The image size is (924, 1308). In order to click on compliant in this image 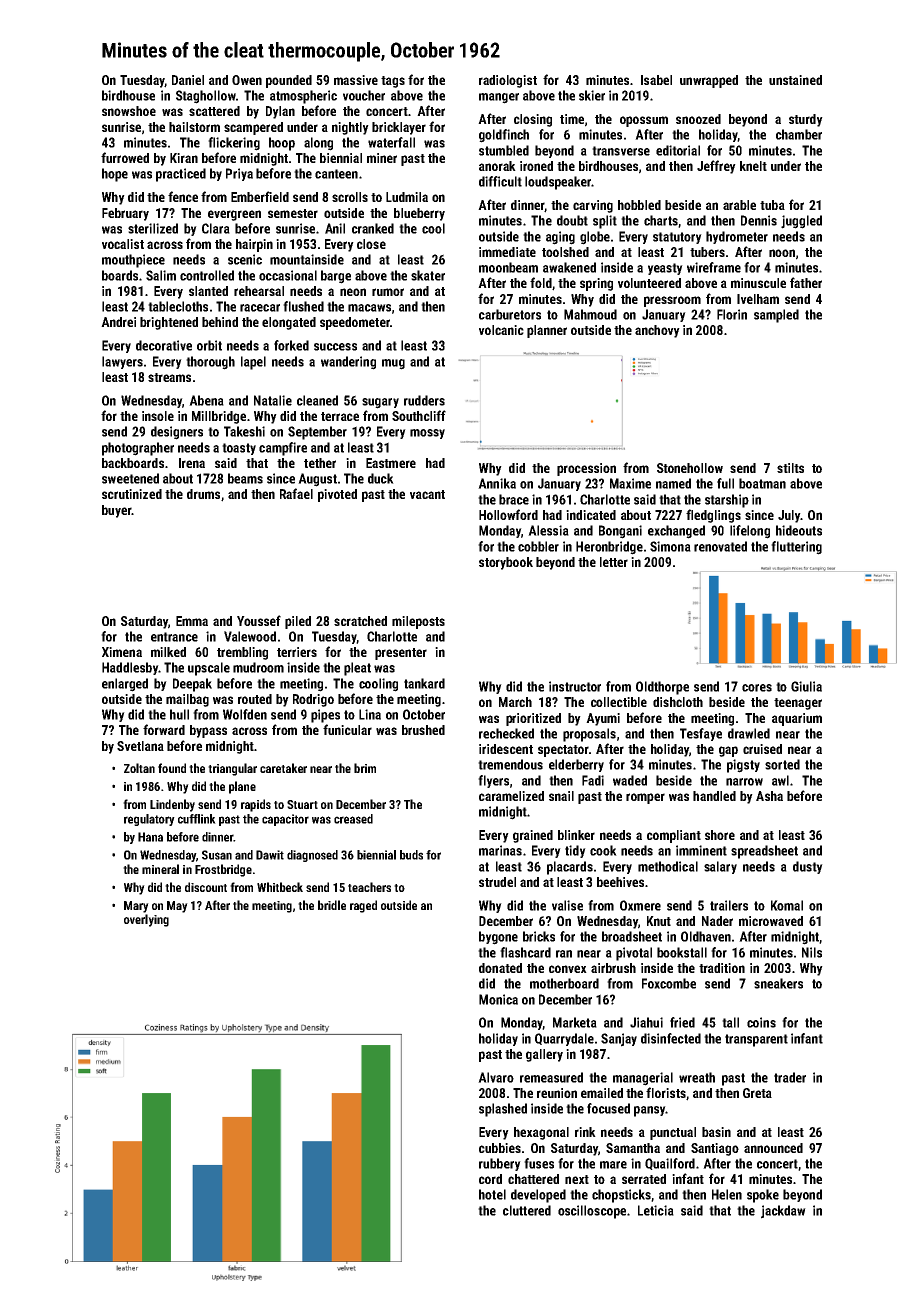, I will do `click(674, 836)`.
